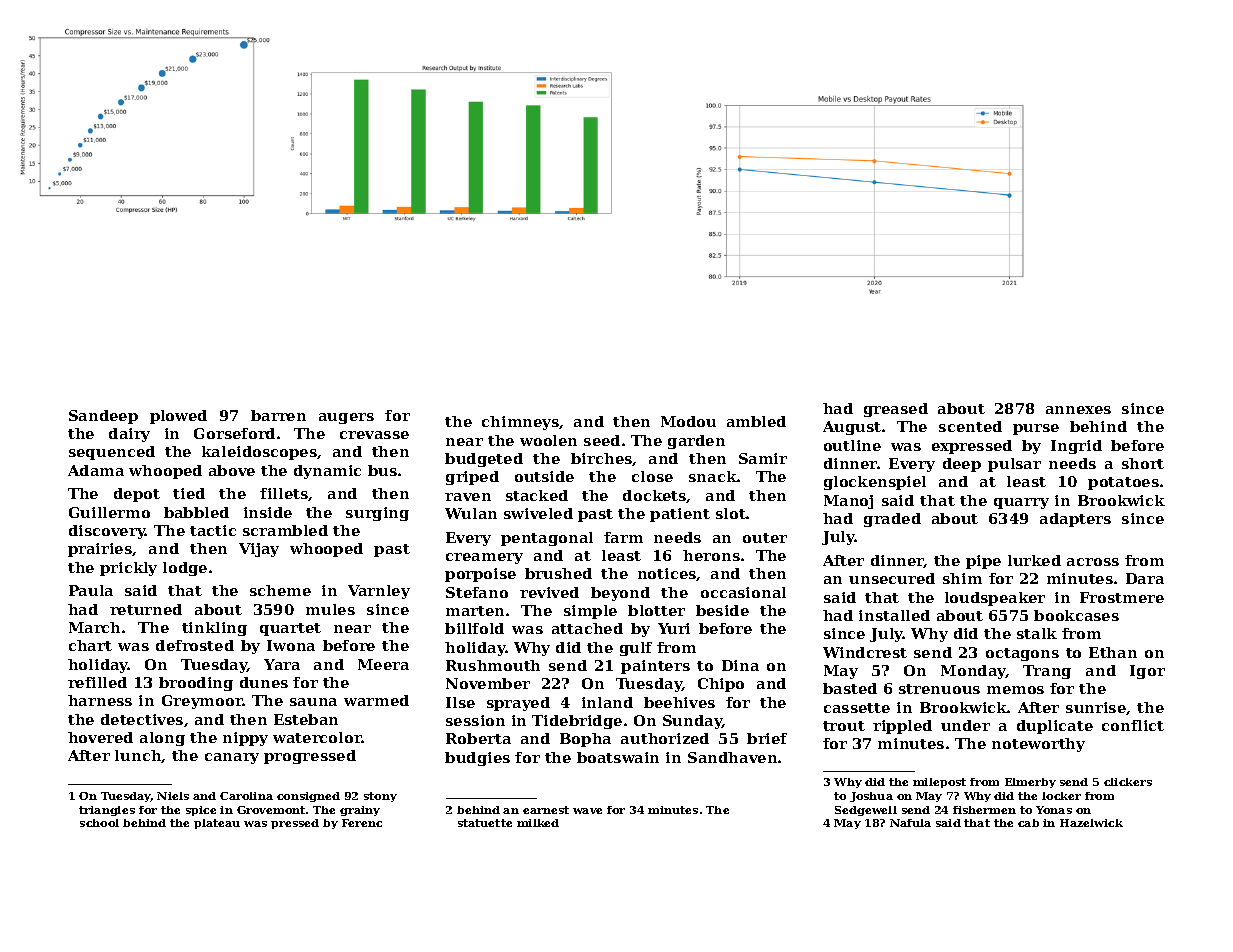 This document has height=952, width=1233. What do you see at coordinates (107, 811) in the document?
I see `triangles` at bounding box center [107, 811].
